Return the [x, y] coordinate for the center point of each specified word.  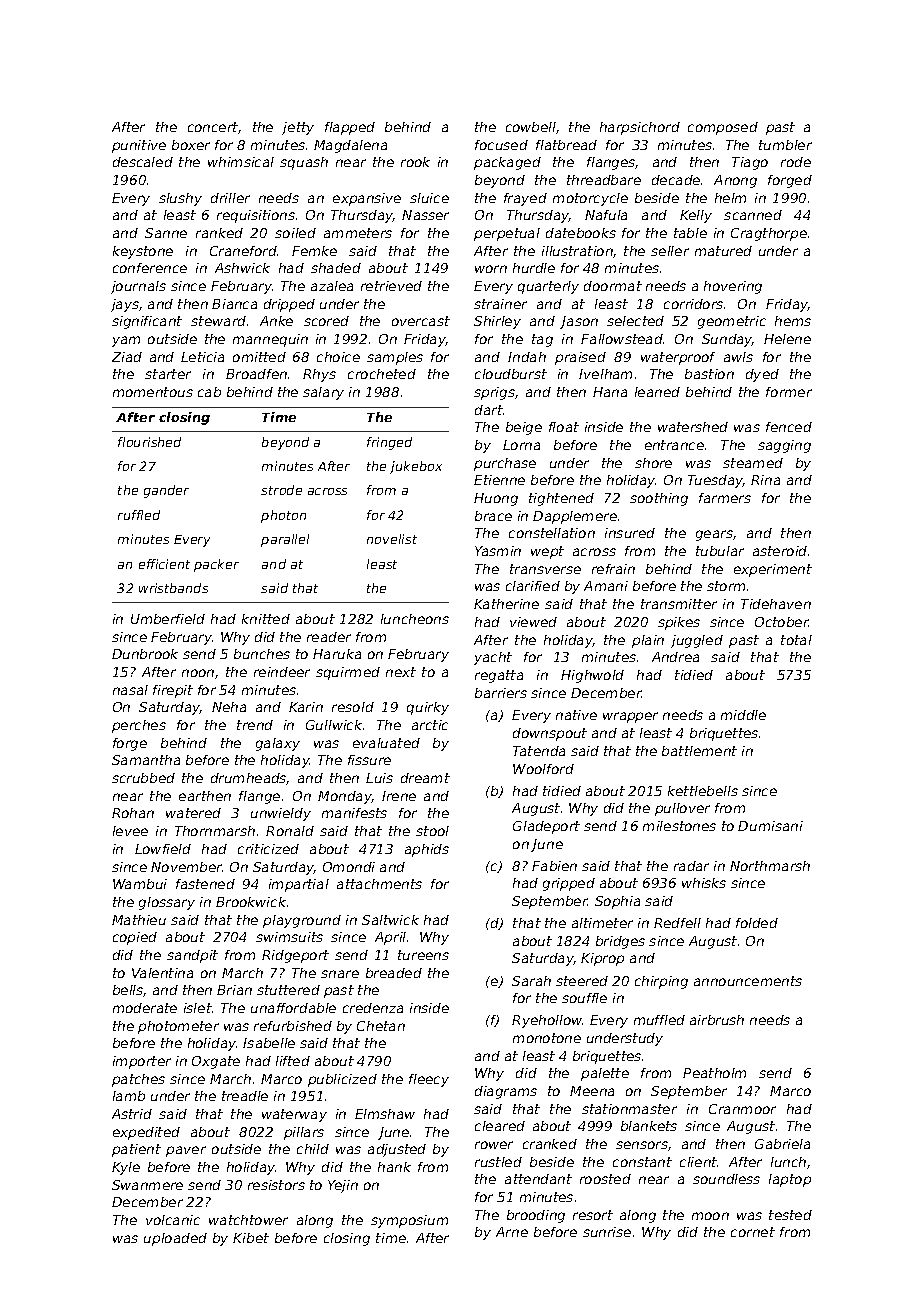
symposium [409, 1221]
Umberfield [168, 619]
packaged [507, 163]
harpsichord [640, 128]
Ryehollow [547, 1021]
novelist [392, 539]
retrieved [391, 286]
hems [793, 321]
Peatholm [714, 1073]
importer [142, 1062]
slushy [180, 199]
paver [186, 1151]
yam [126, 341]
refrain [613, 569]
